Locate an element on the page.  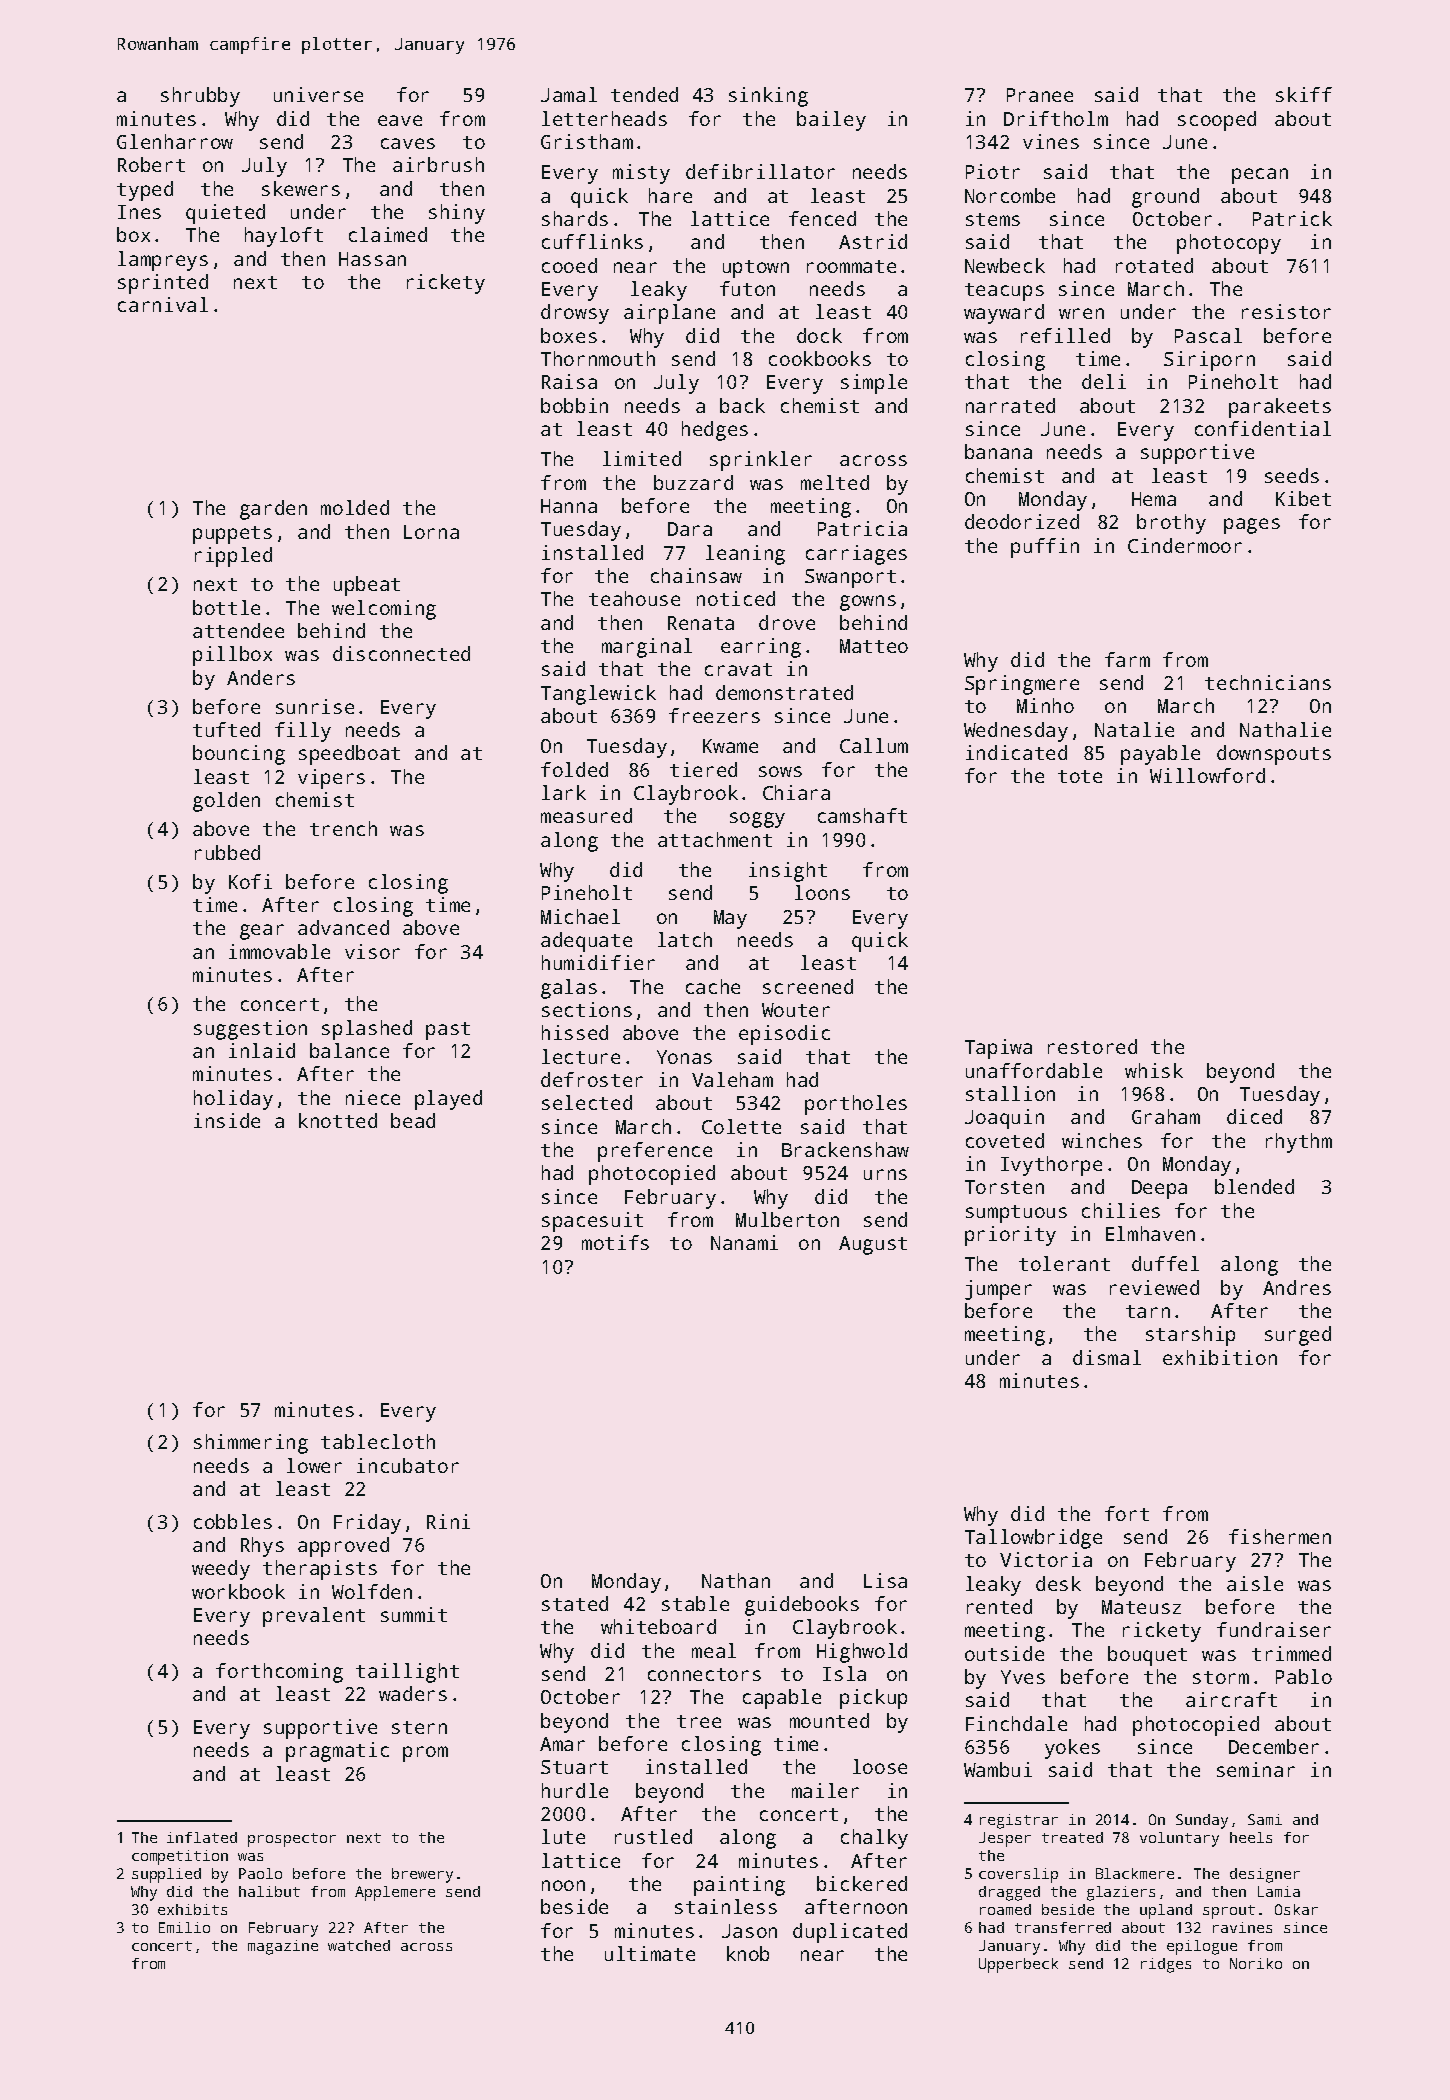
Pranee is located at coordinates (1040, 95).
